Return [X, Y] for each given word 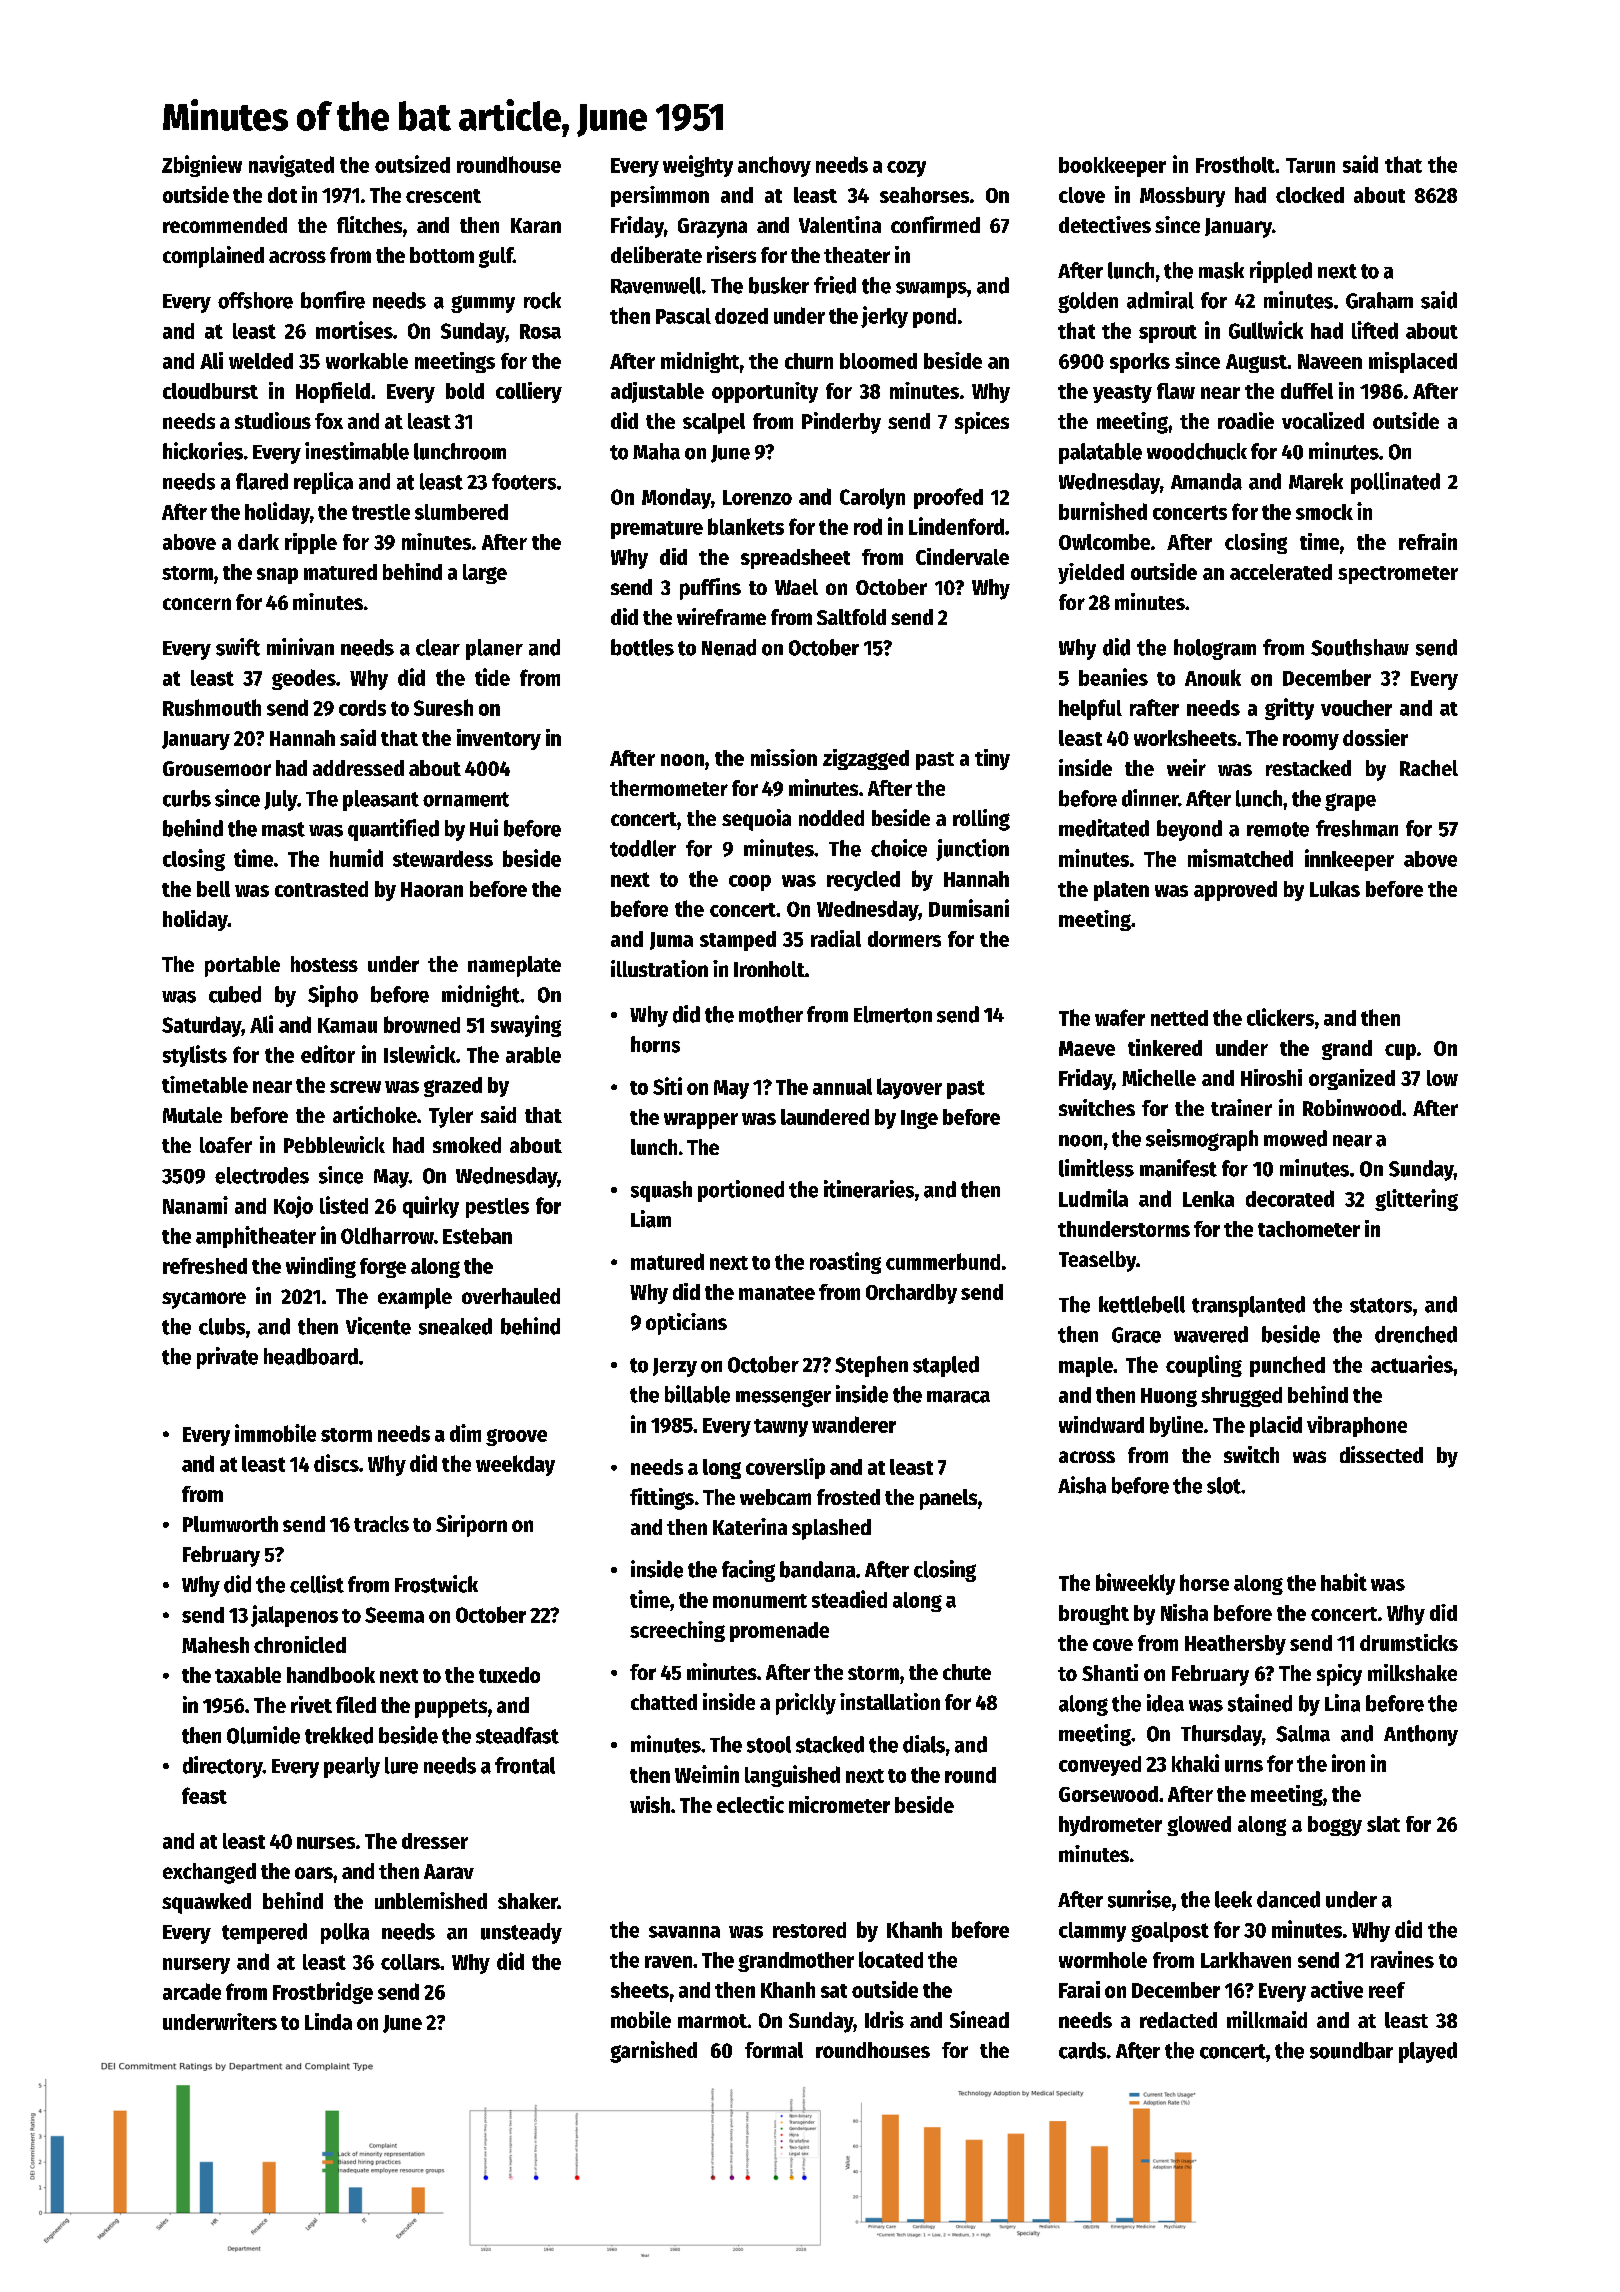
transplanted [1248, 1306]
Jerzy [675, 1367]
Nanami [195, 1205]
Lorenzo [757, 497]
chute [967, 1672]
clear [438, 647]
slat [1383, 1824]
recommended [225, 225]
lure [401, 1765]
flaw [1176, 391]
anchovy [774, 166]
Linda [328, 2021]
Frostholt [1235, 164]
